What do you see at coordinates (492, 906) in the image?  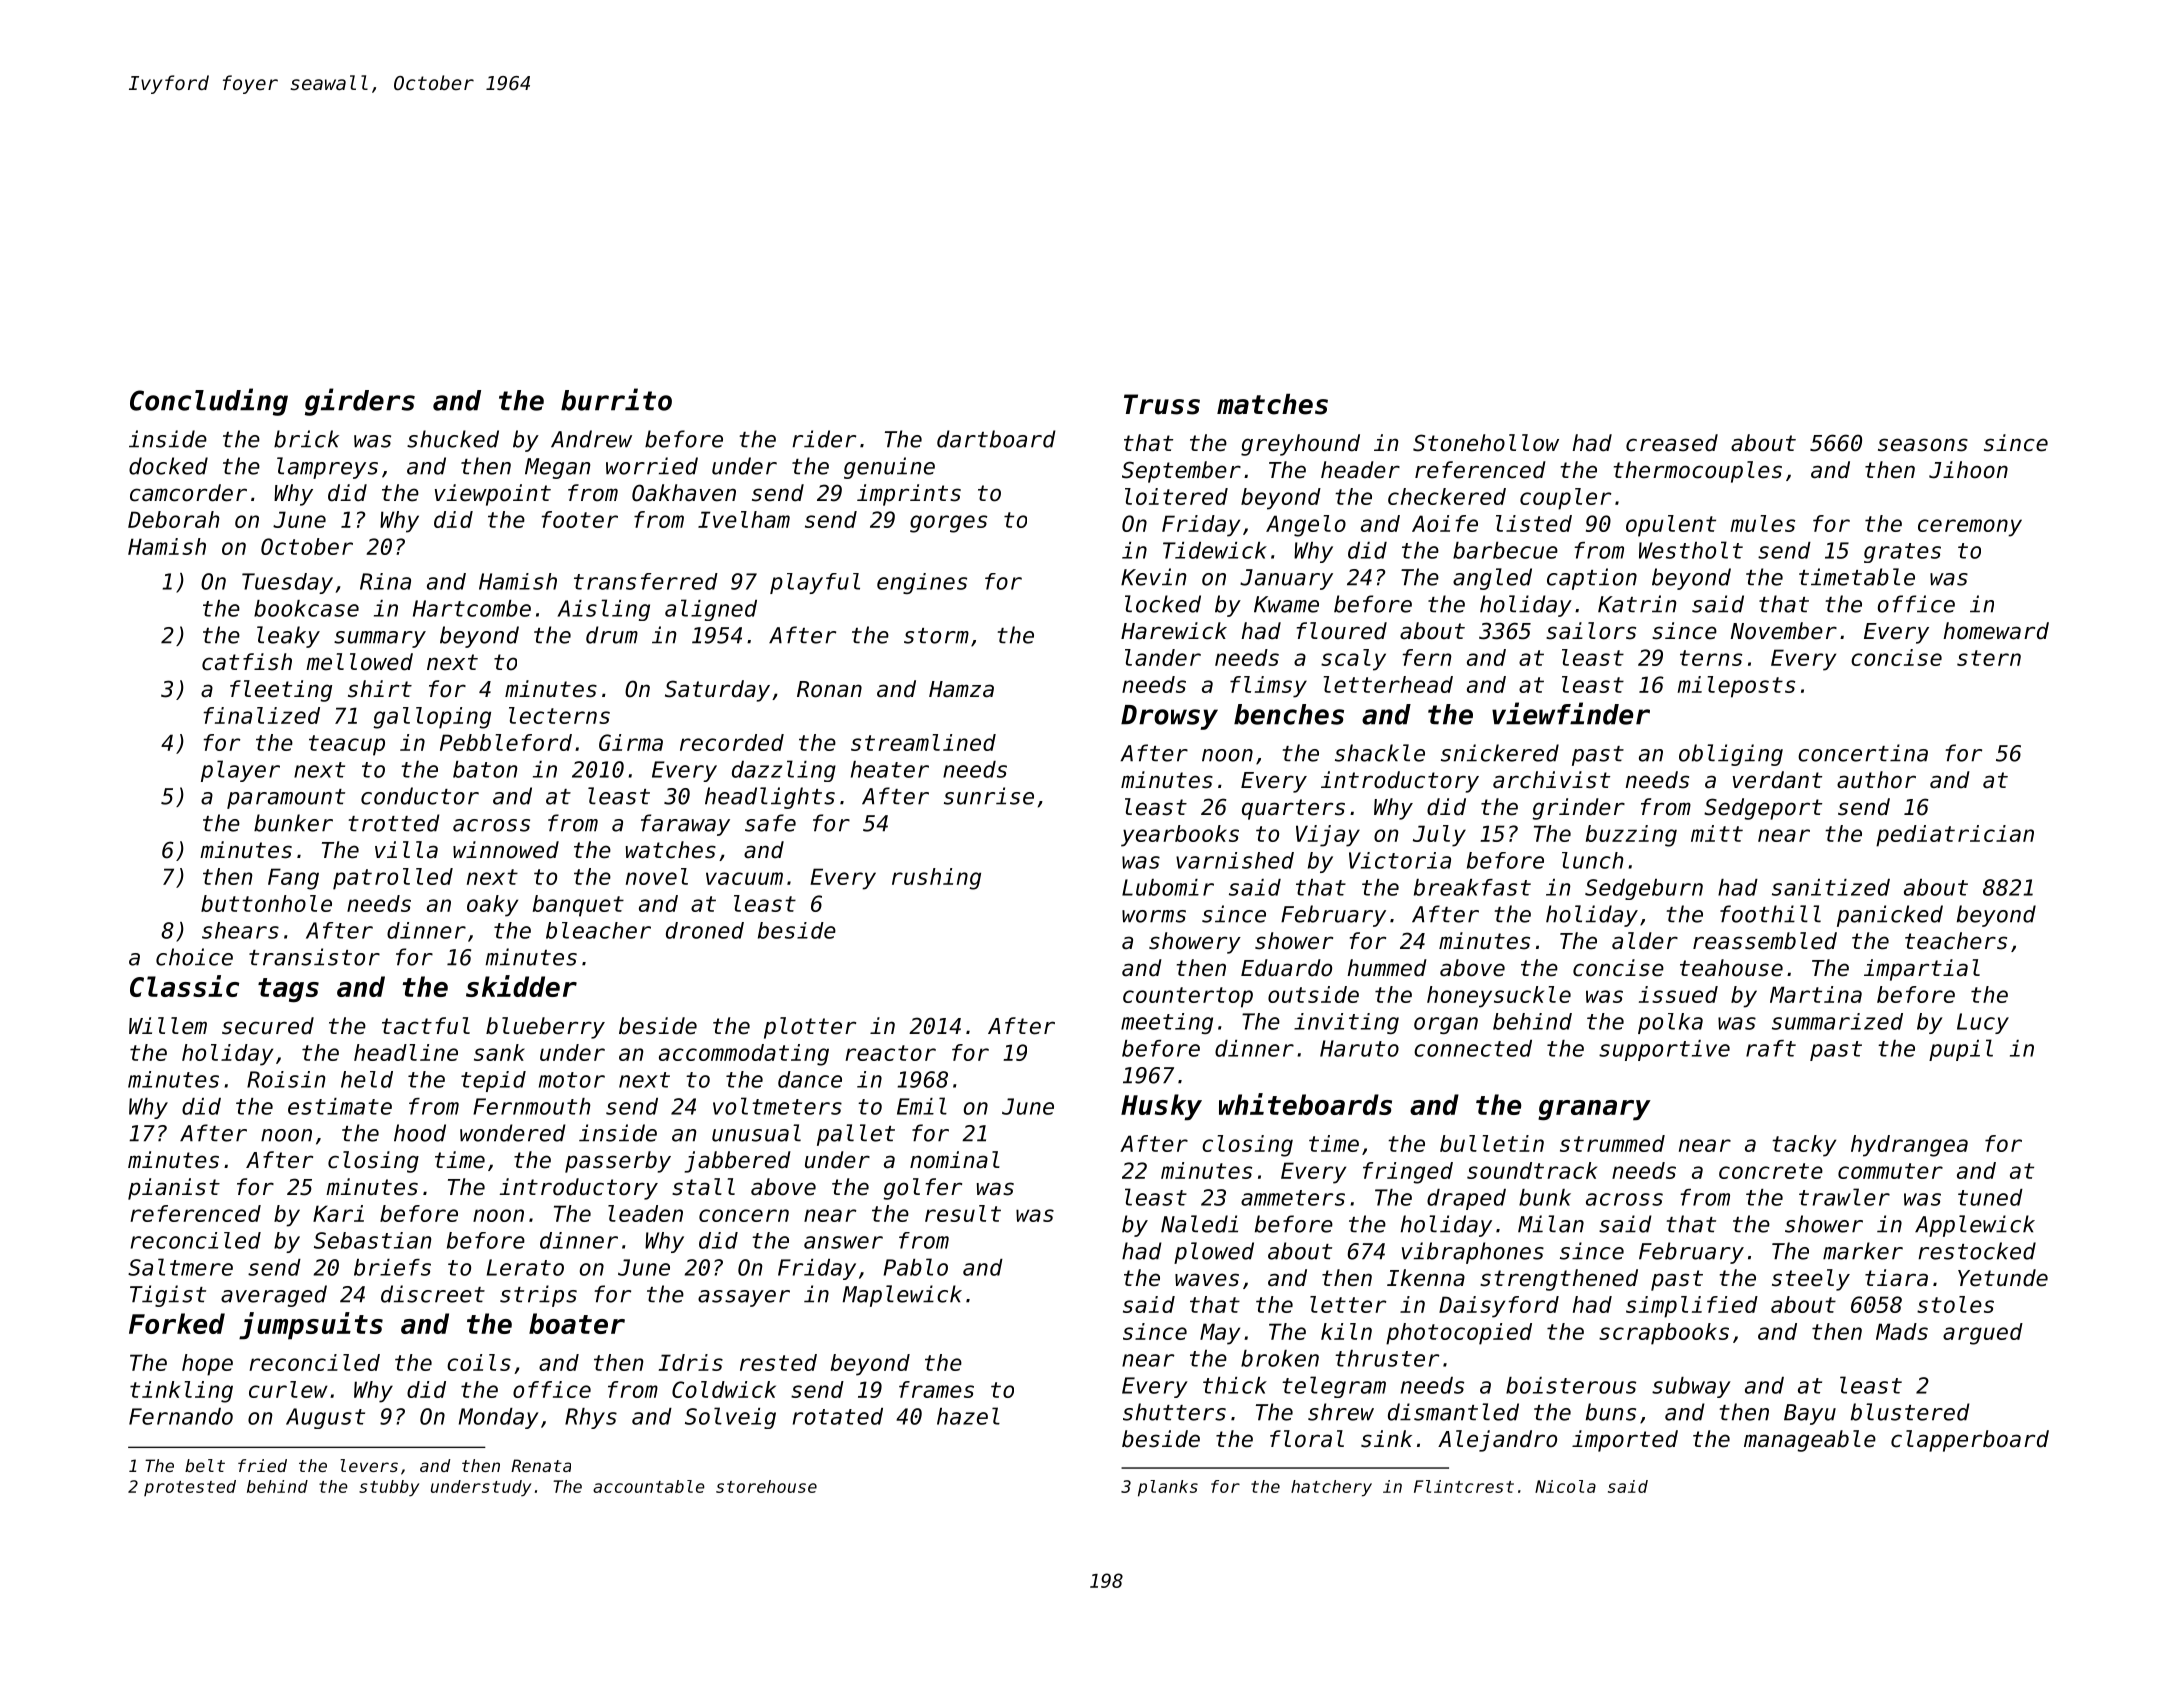 I see `oaky` at bounding box center [492, 906].
